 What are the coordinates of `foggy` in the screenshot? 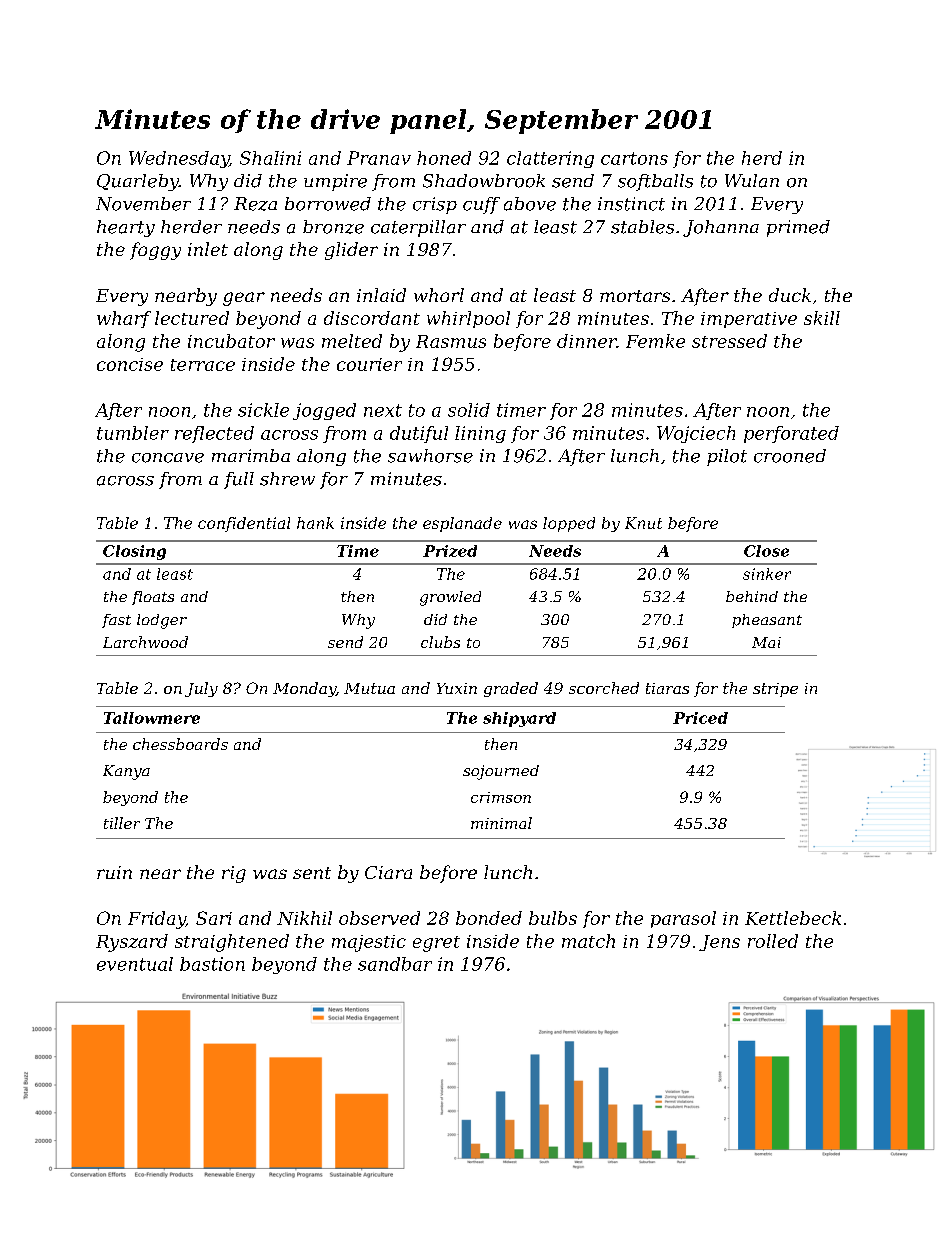 It's located at (155, 251).
